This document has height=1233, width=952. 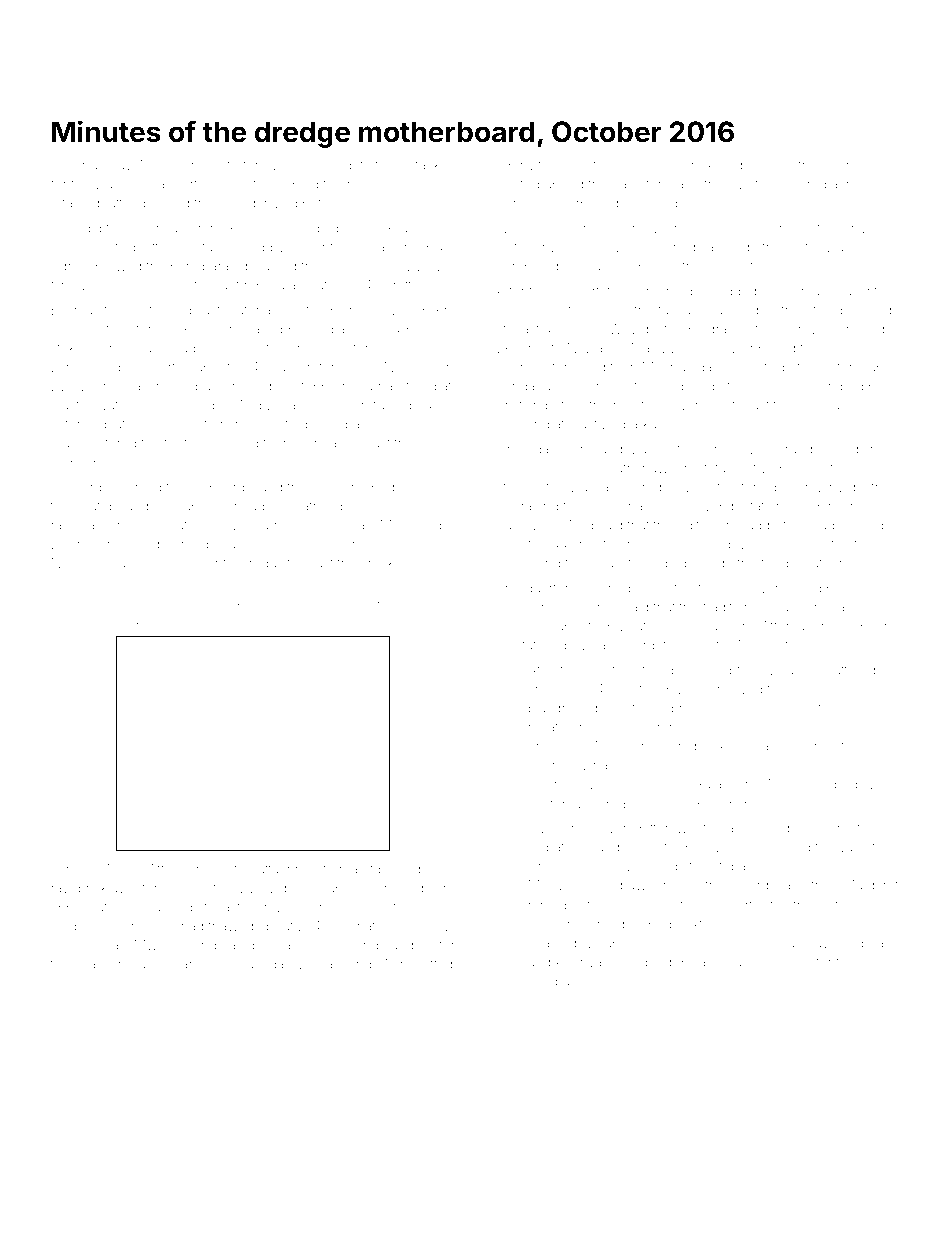 What do you see at coordinates (169, 965) in the document?
I see `Barleymarsh` at bounding box center [169, 965].
